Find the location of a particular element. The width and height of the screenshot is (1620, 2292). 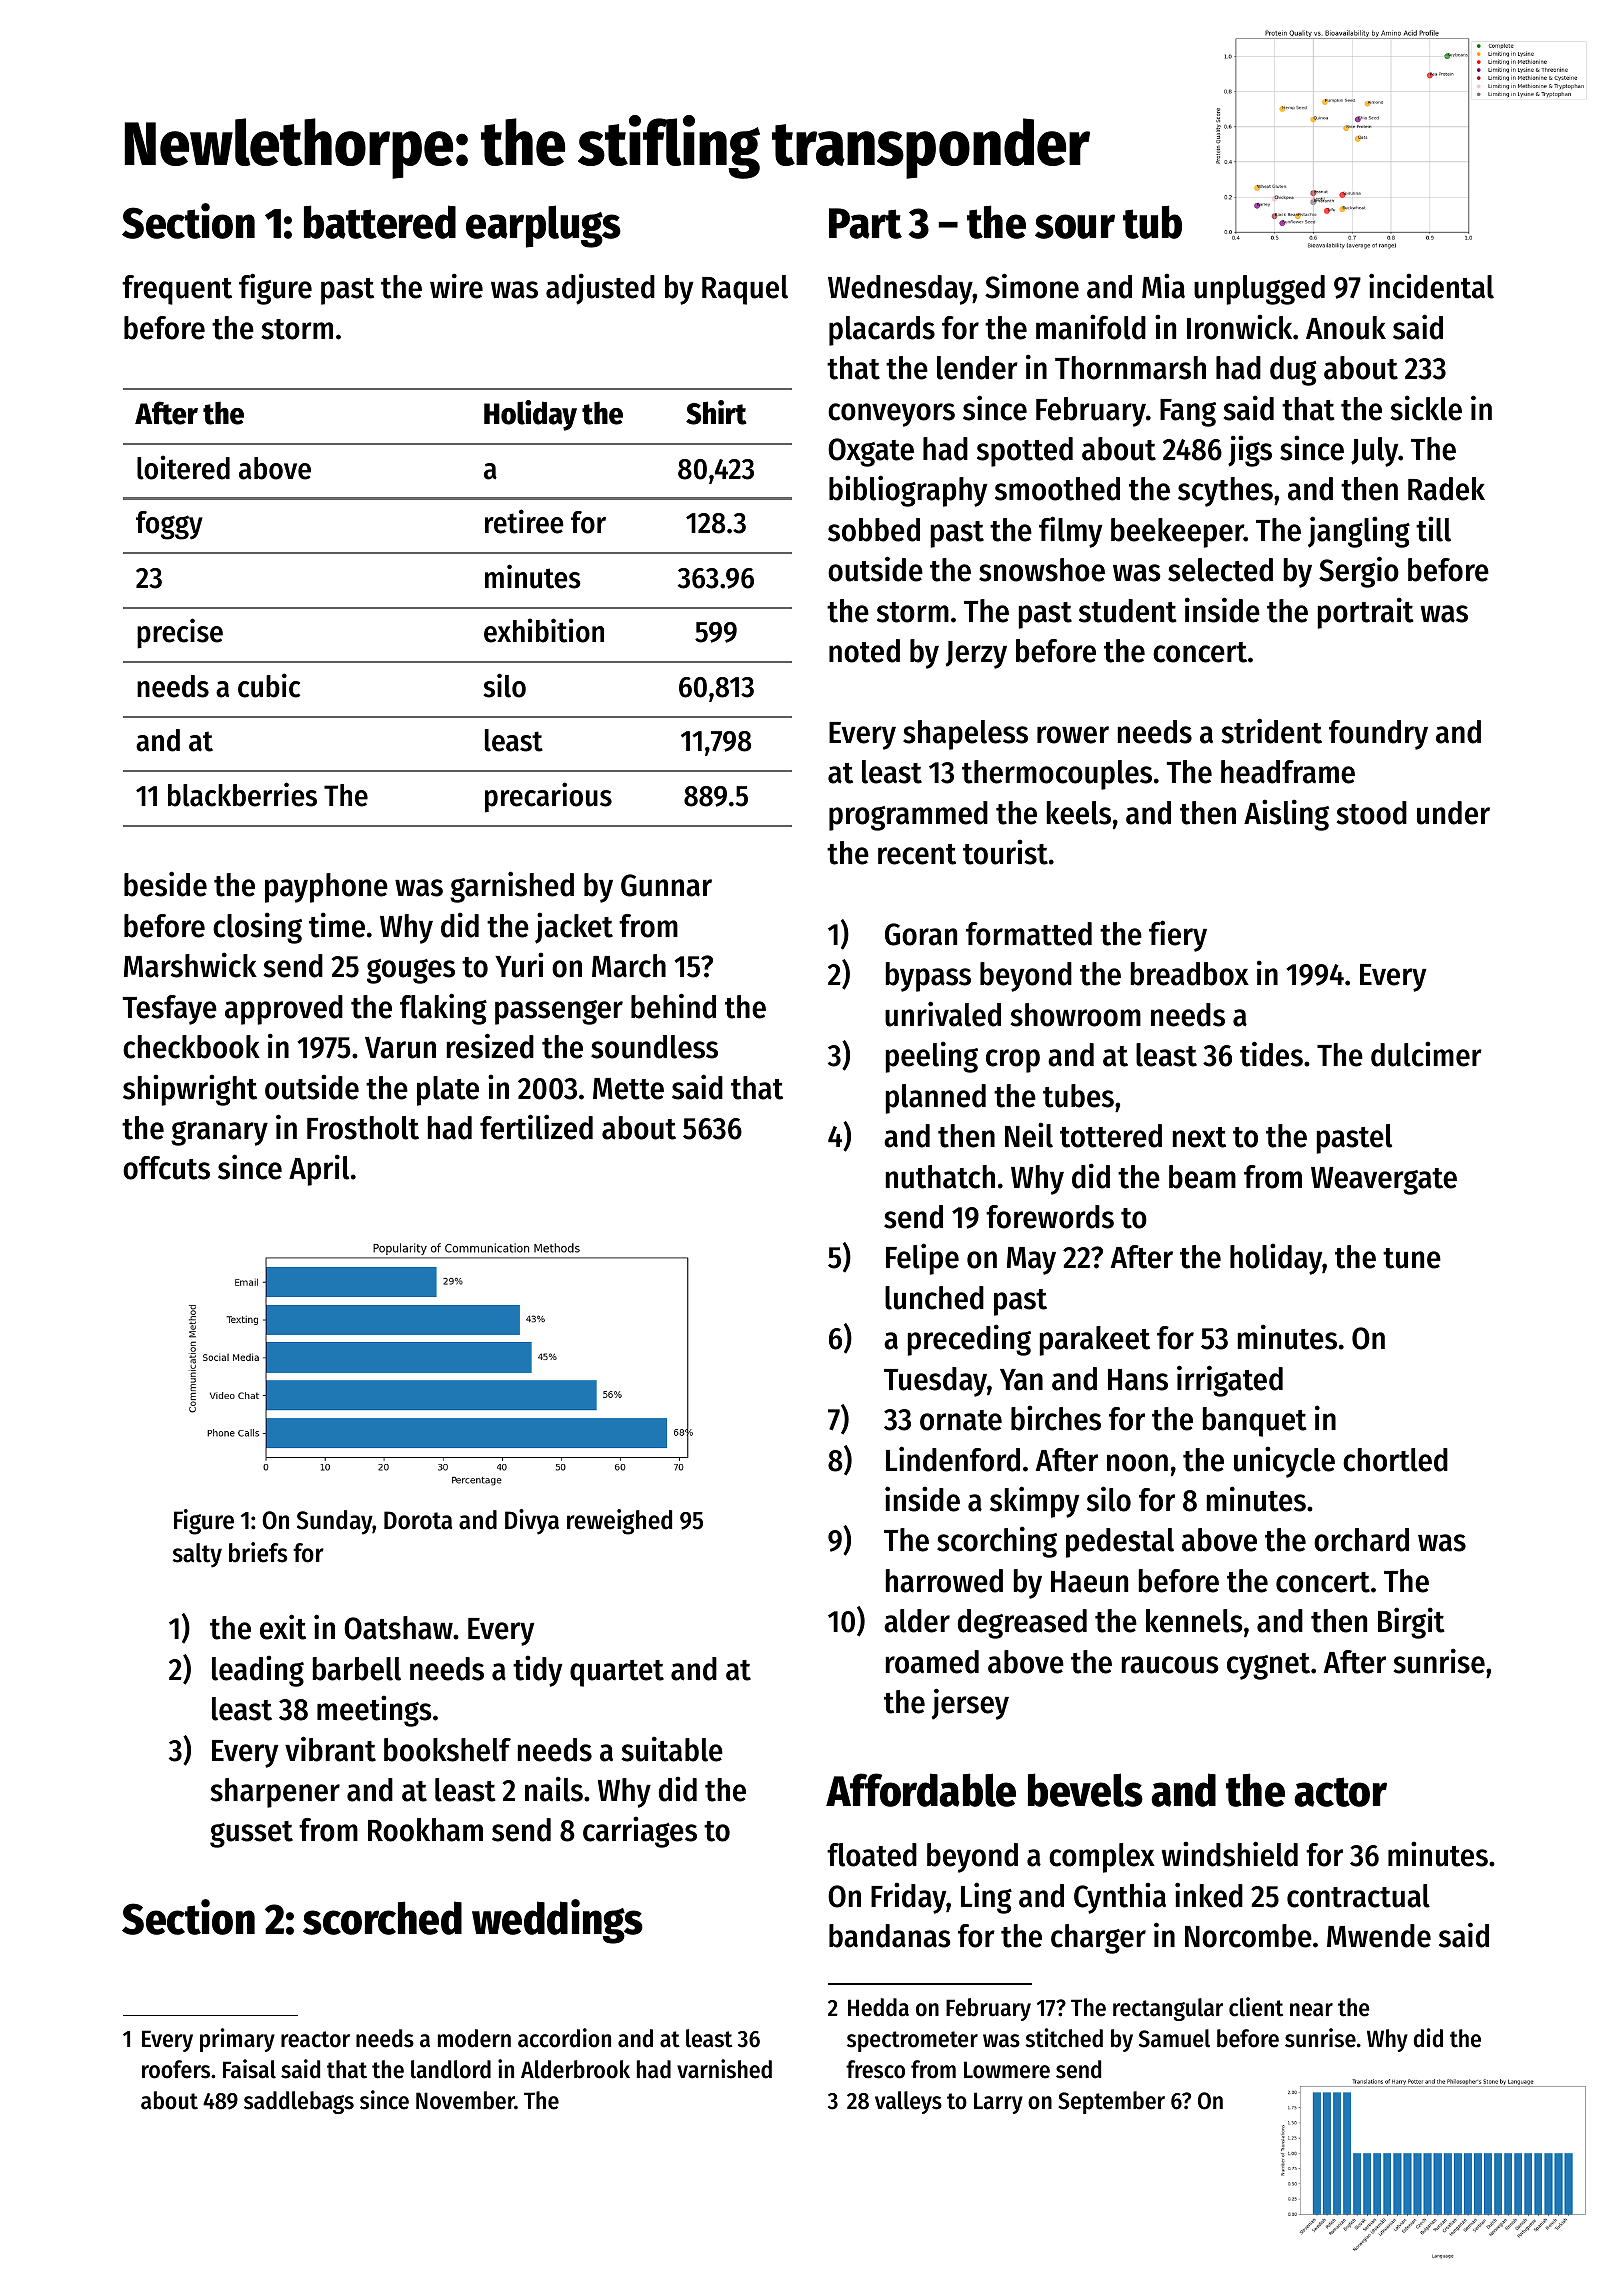

scorching is located at coordinates (997, 1542).
